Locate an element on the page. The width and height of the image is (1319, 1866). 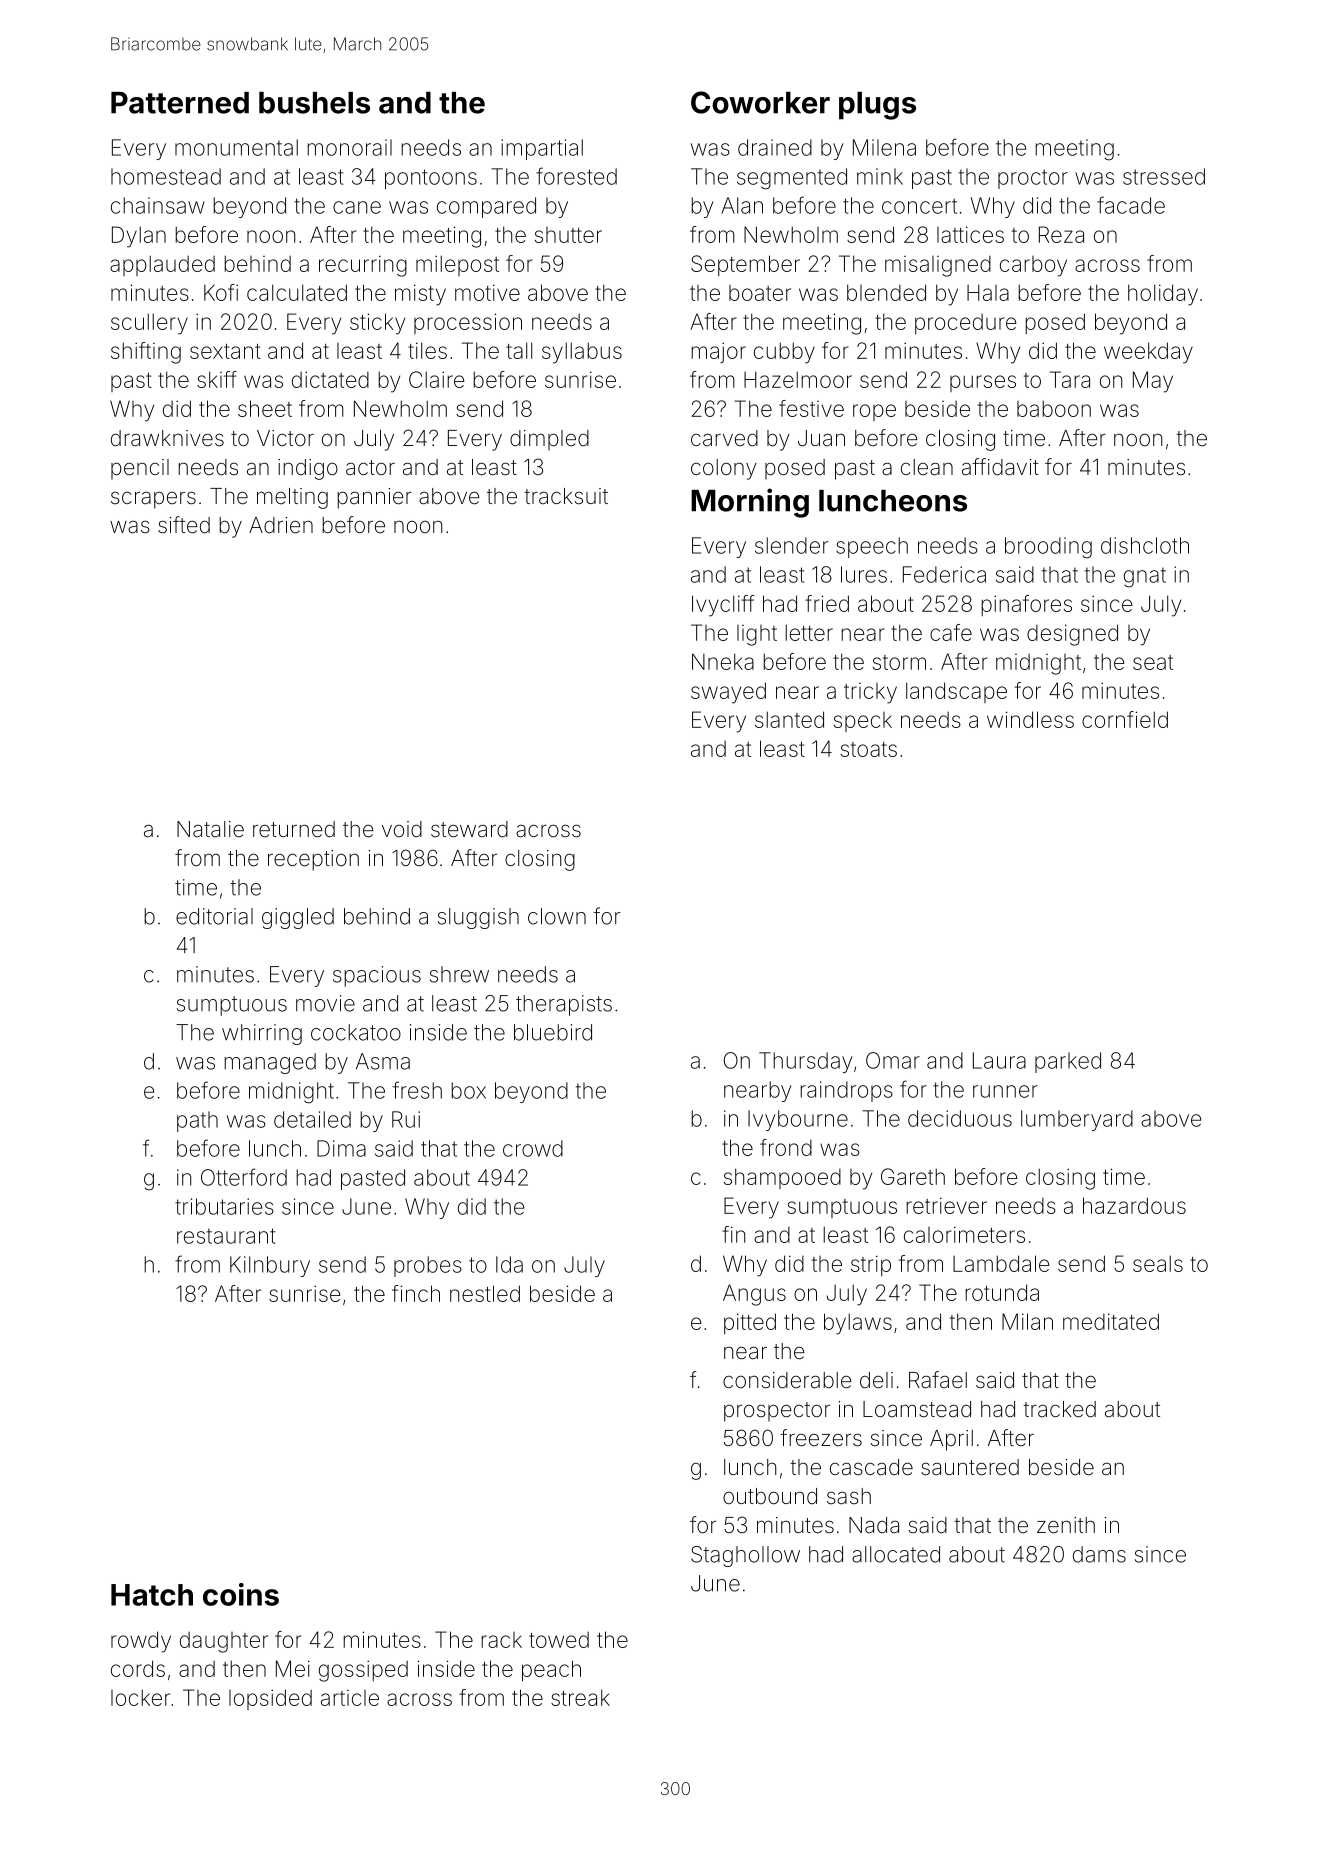
pitted is located at coordinates (750, 1323).
